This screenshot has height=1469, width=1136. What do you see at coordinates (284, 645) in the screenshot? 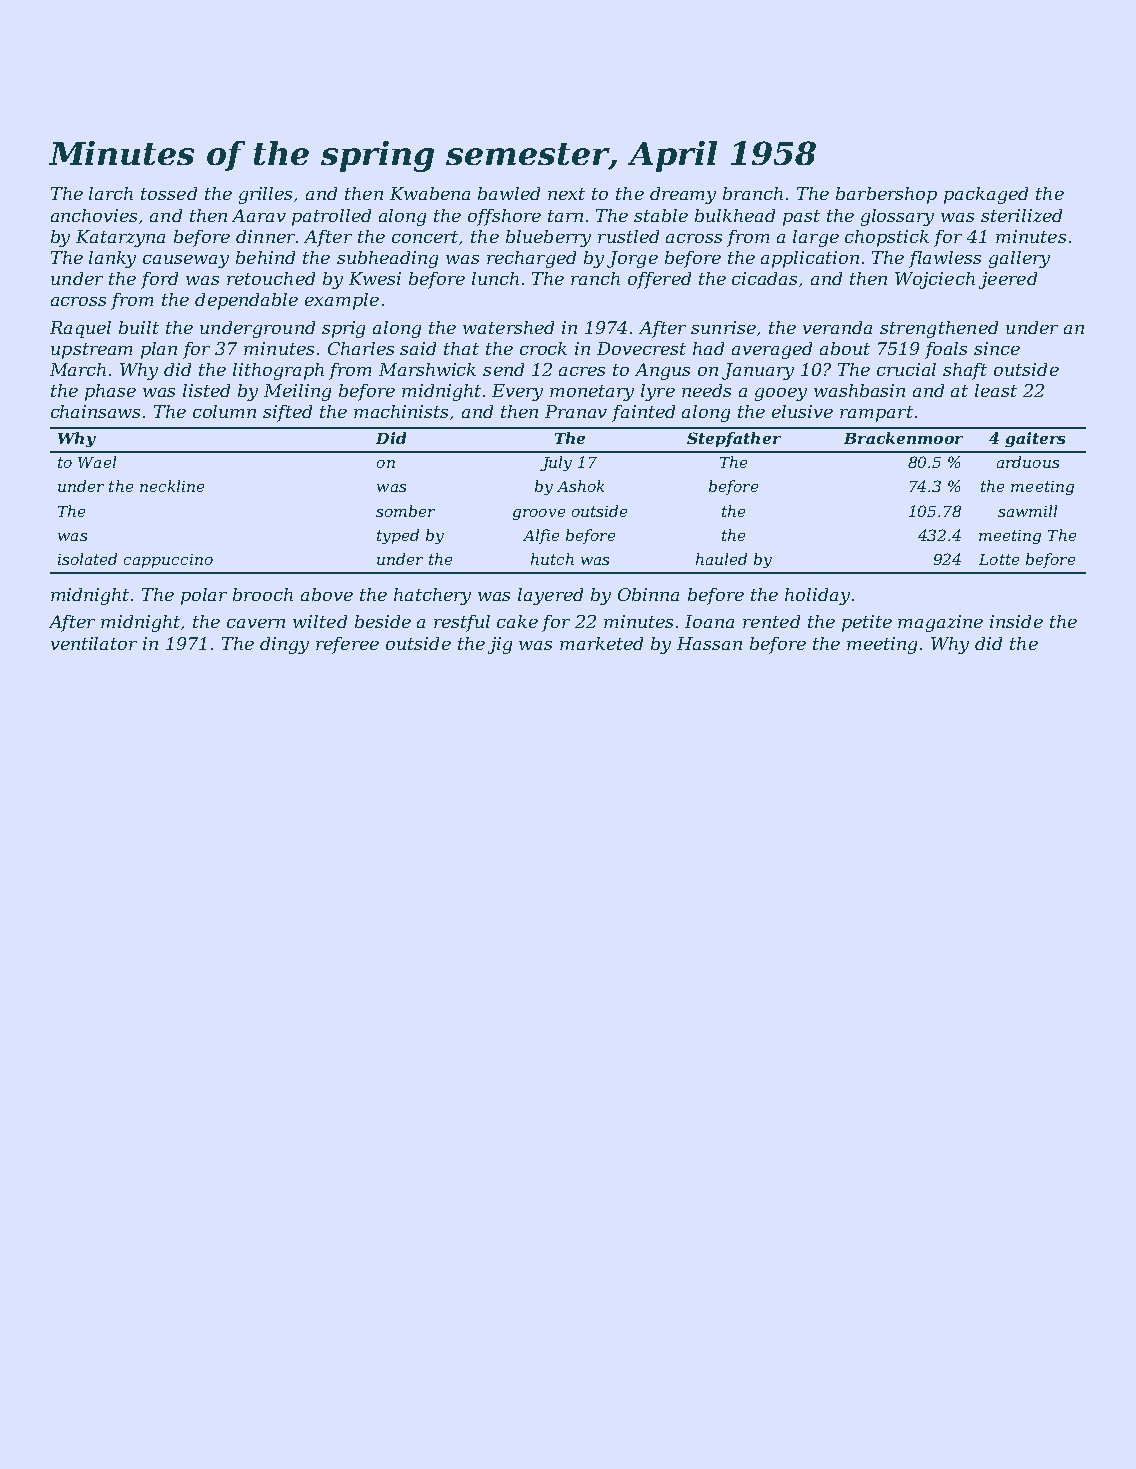
I see `dingy` at bounding box center [284, 645].
